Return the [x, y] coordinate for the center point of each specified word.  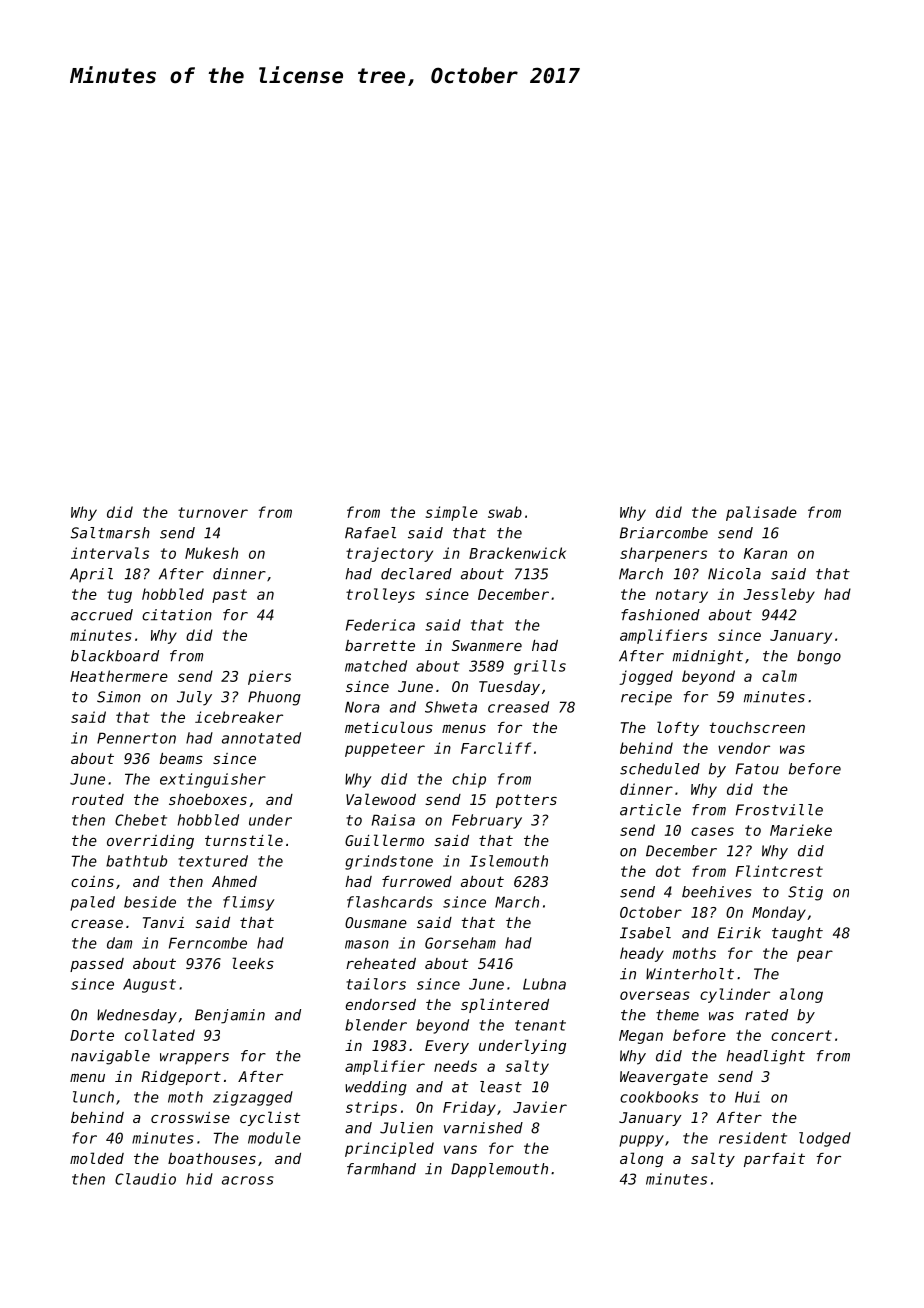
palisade [761, 513]
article [650, 810]
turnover [213, 512]
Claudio [145, 1179]
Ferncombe [208, 943]
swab [505, 512]
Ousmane [376, 922]
